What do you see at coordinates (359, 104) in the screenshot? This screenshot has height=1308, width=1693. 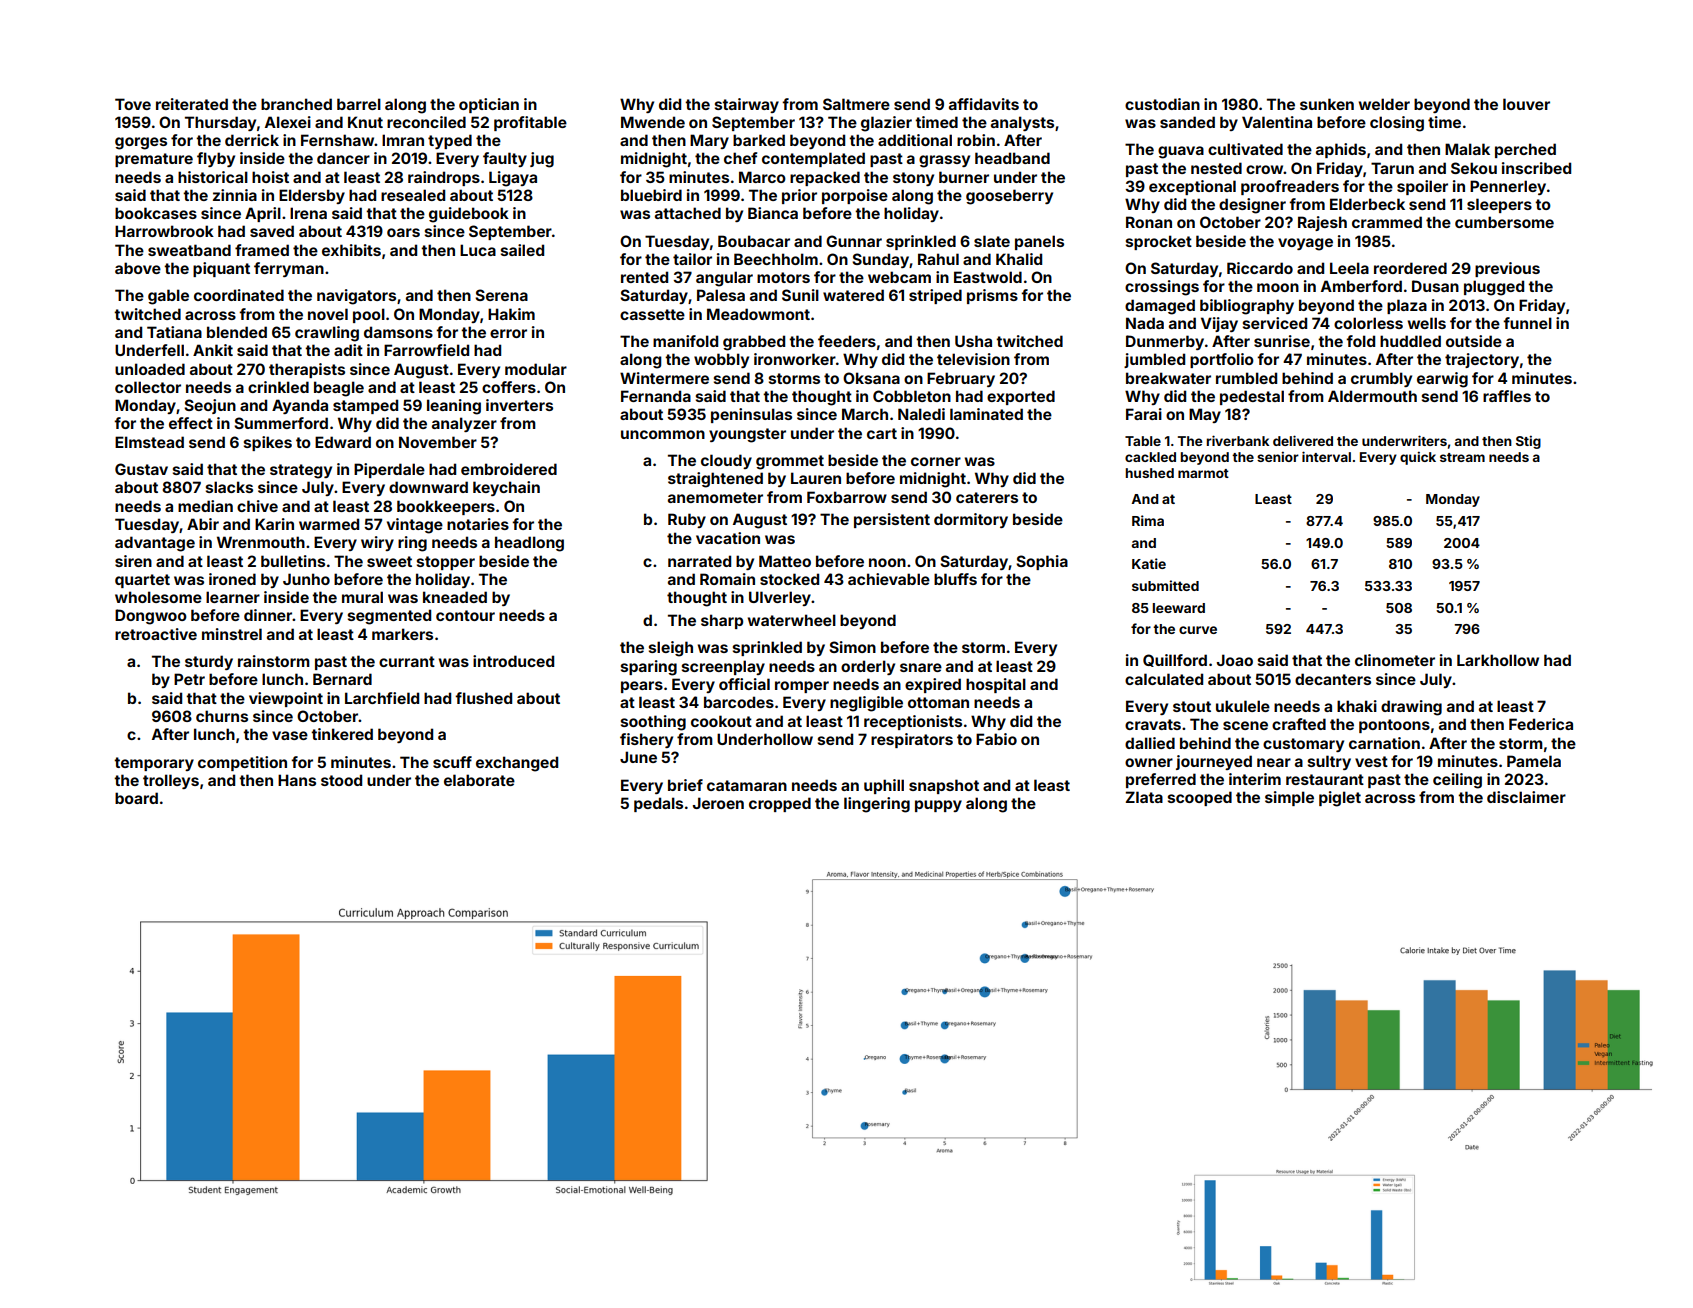 I see `barrel` at bounding box center [359, 104].
